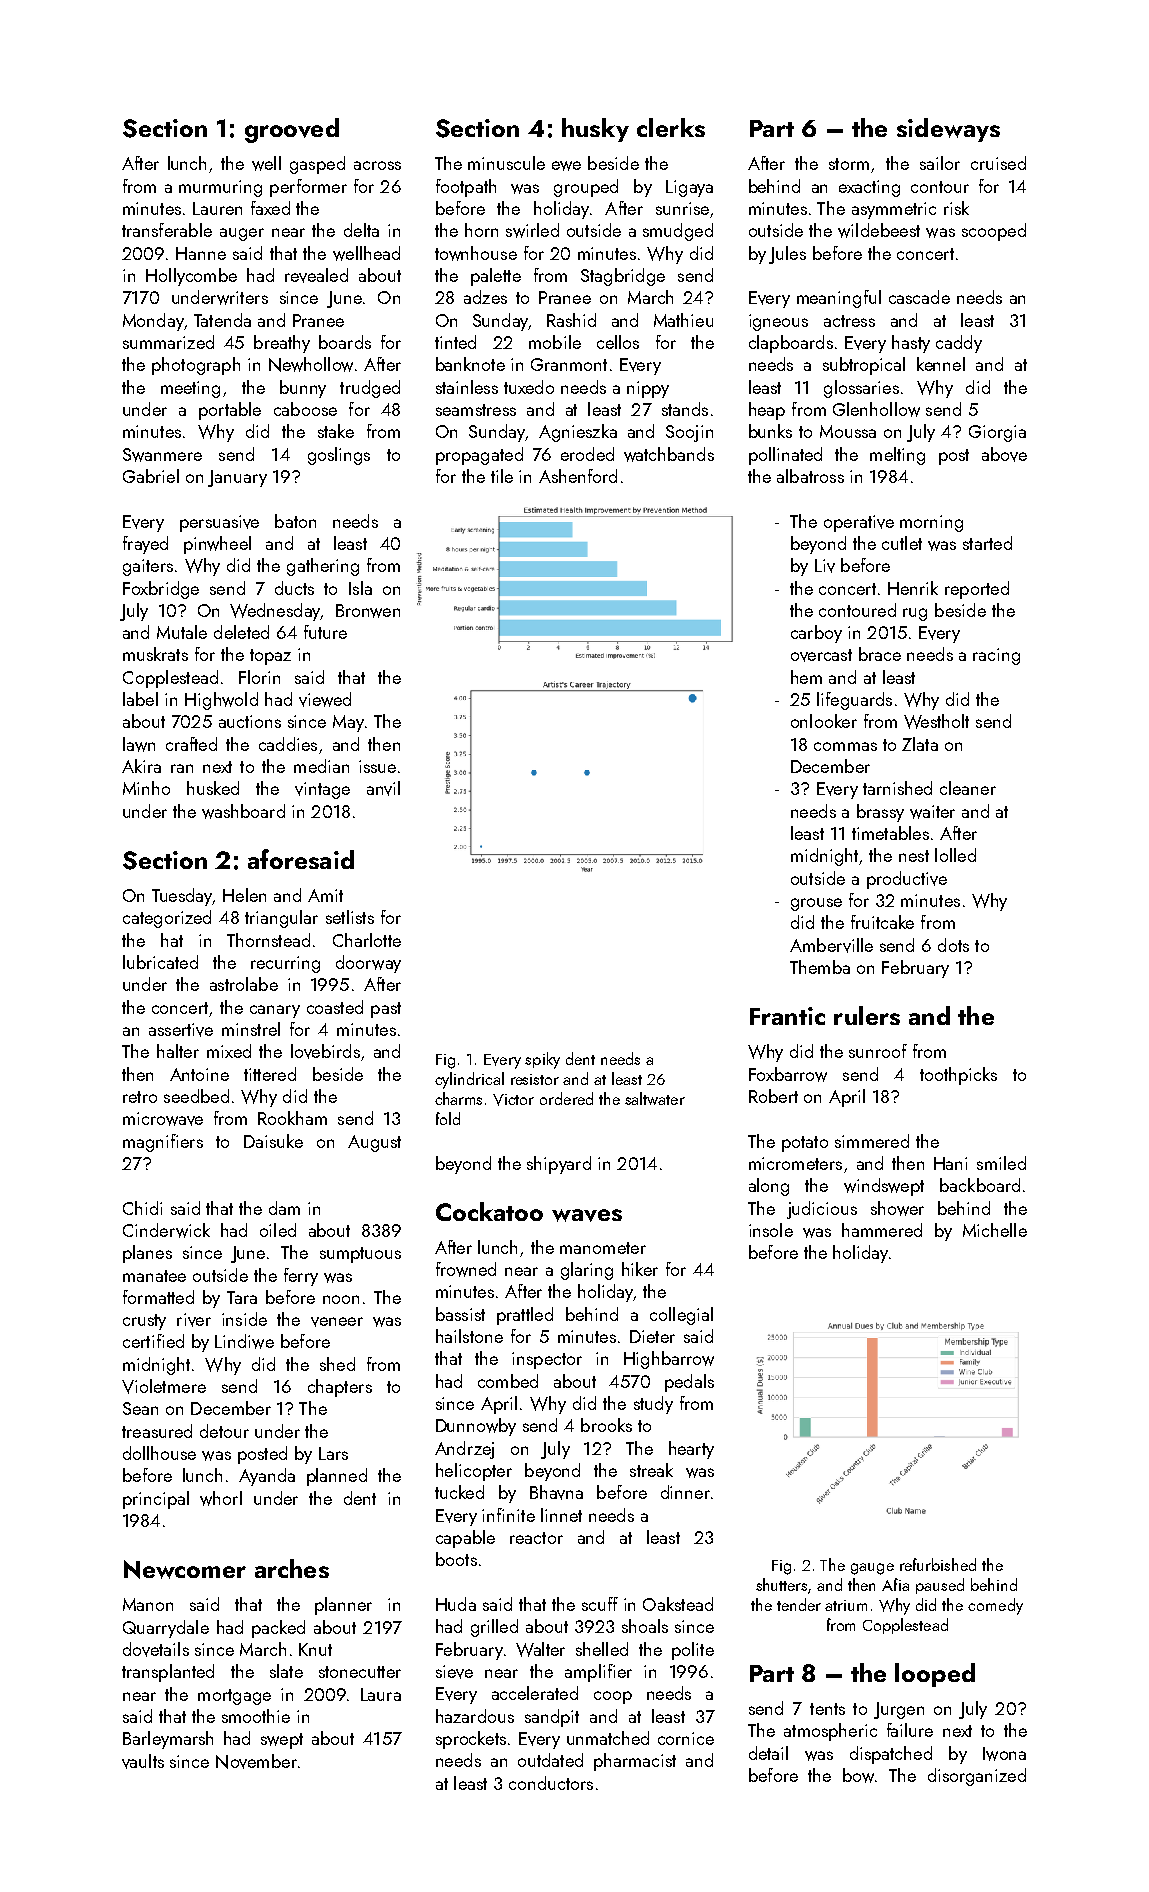 Image resolution: width=1149 pixels, height=1892 pixels. I want to click on grouse, so click(816, 904).
